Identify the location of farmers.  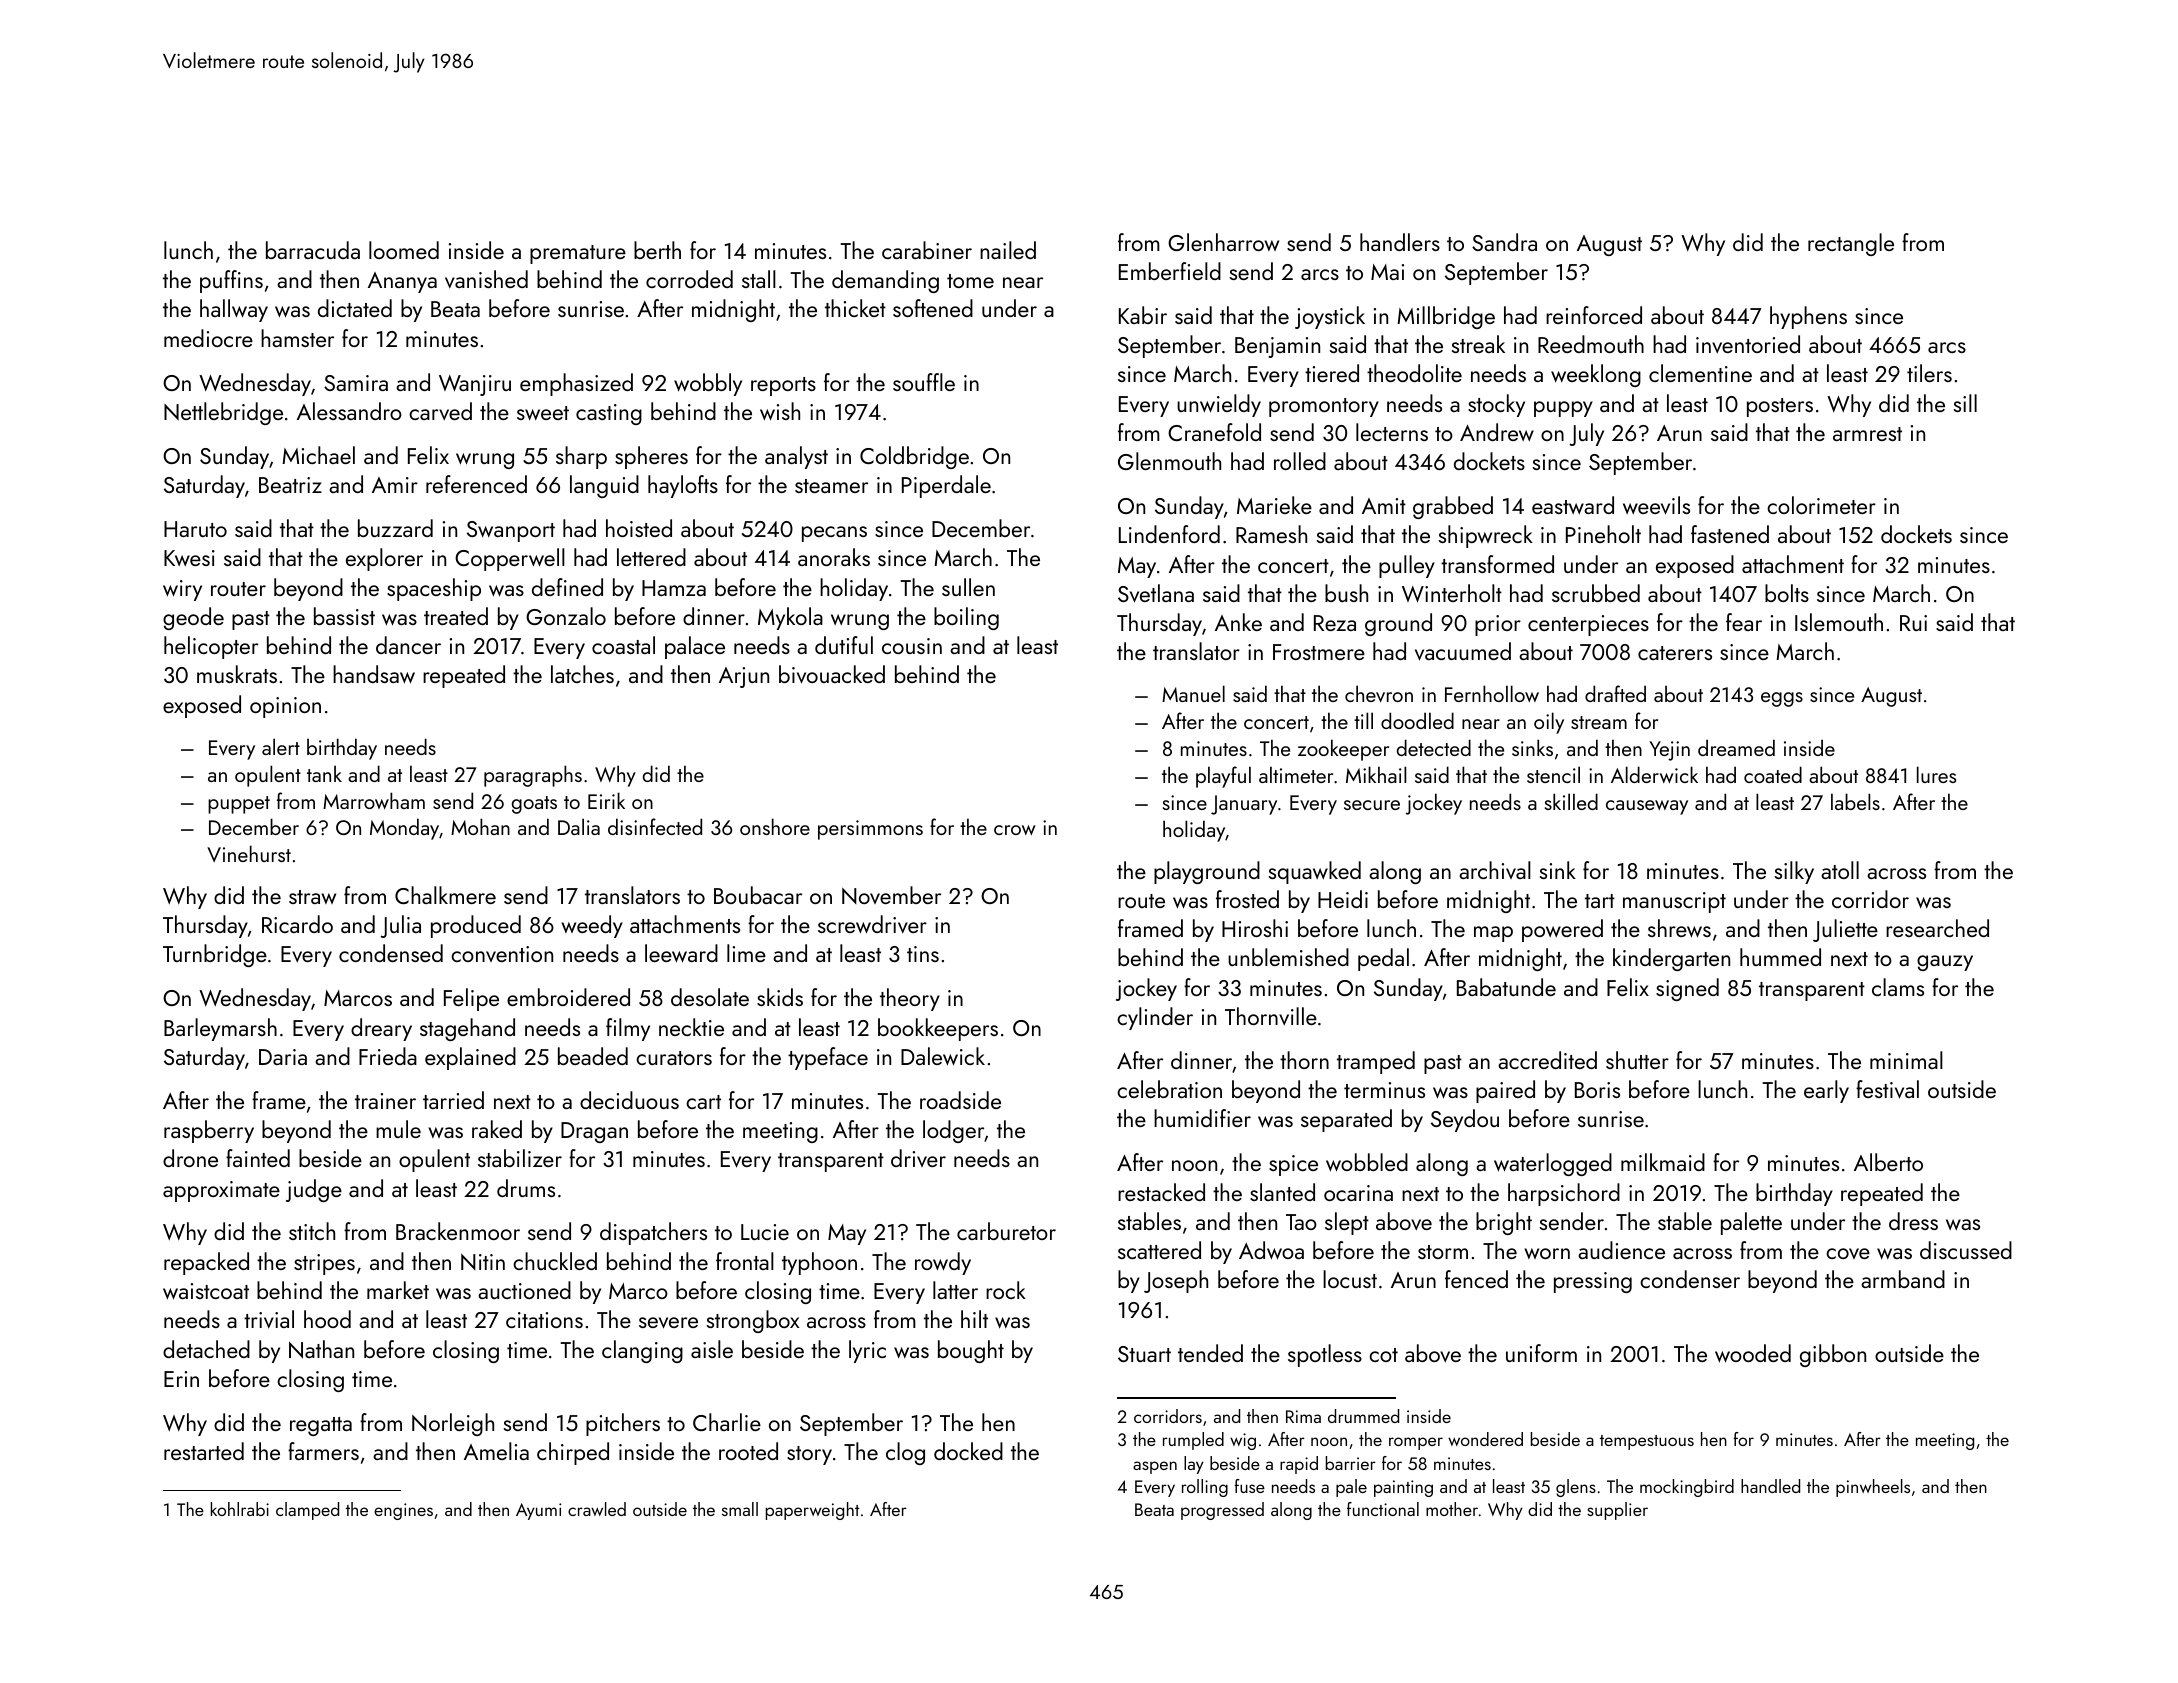
(323, 1451).
